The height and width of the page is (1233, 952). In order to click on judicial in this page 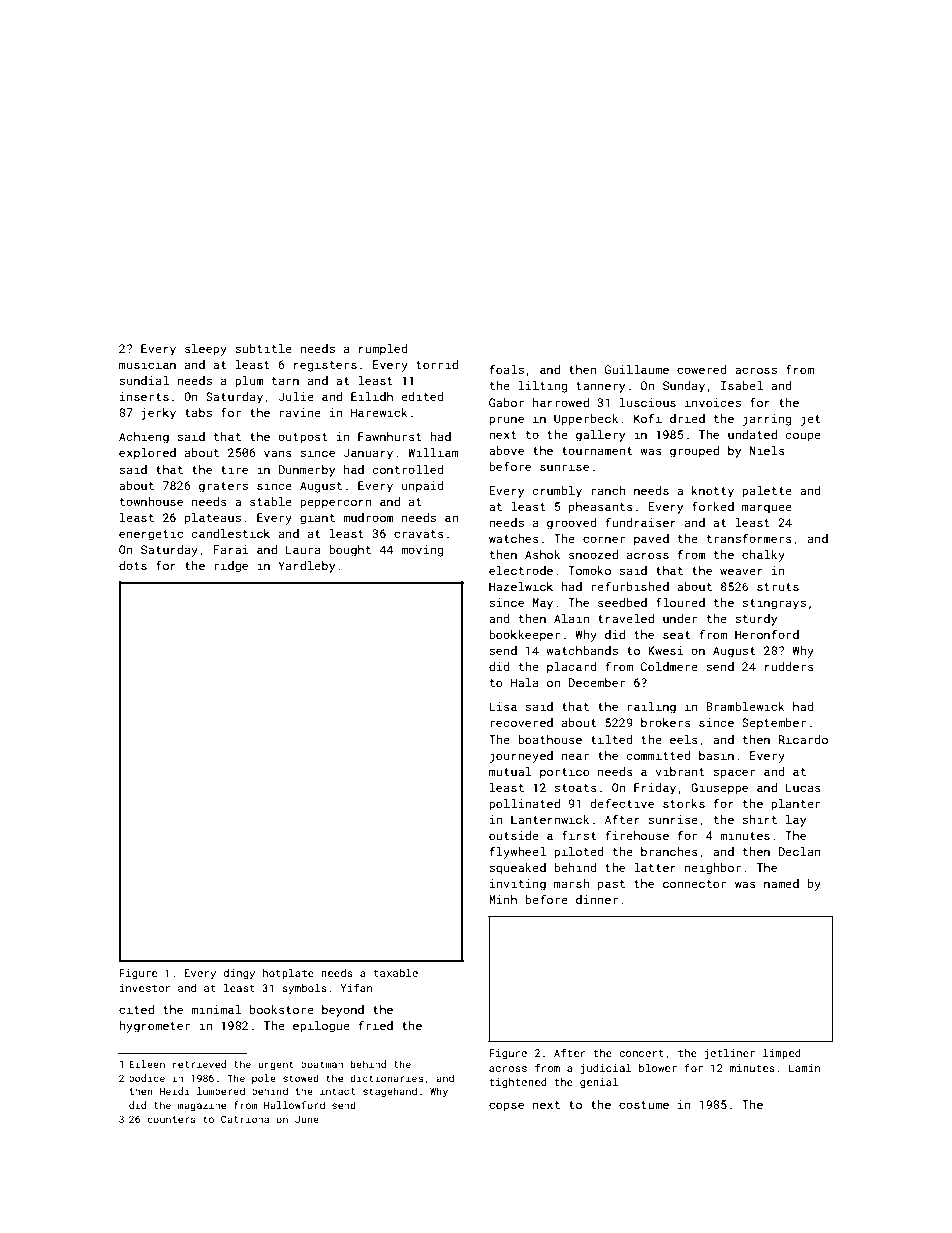, I will do `click(606, 1069)`.
